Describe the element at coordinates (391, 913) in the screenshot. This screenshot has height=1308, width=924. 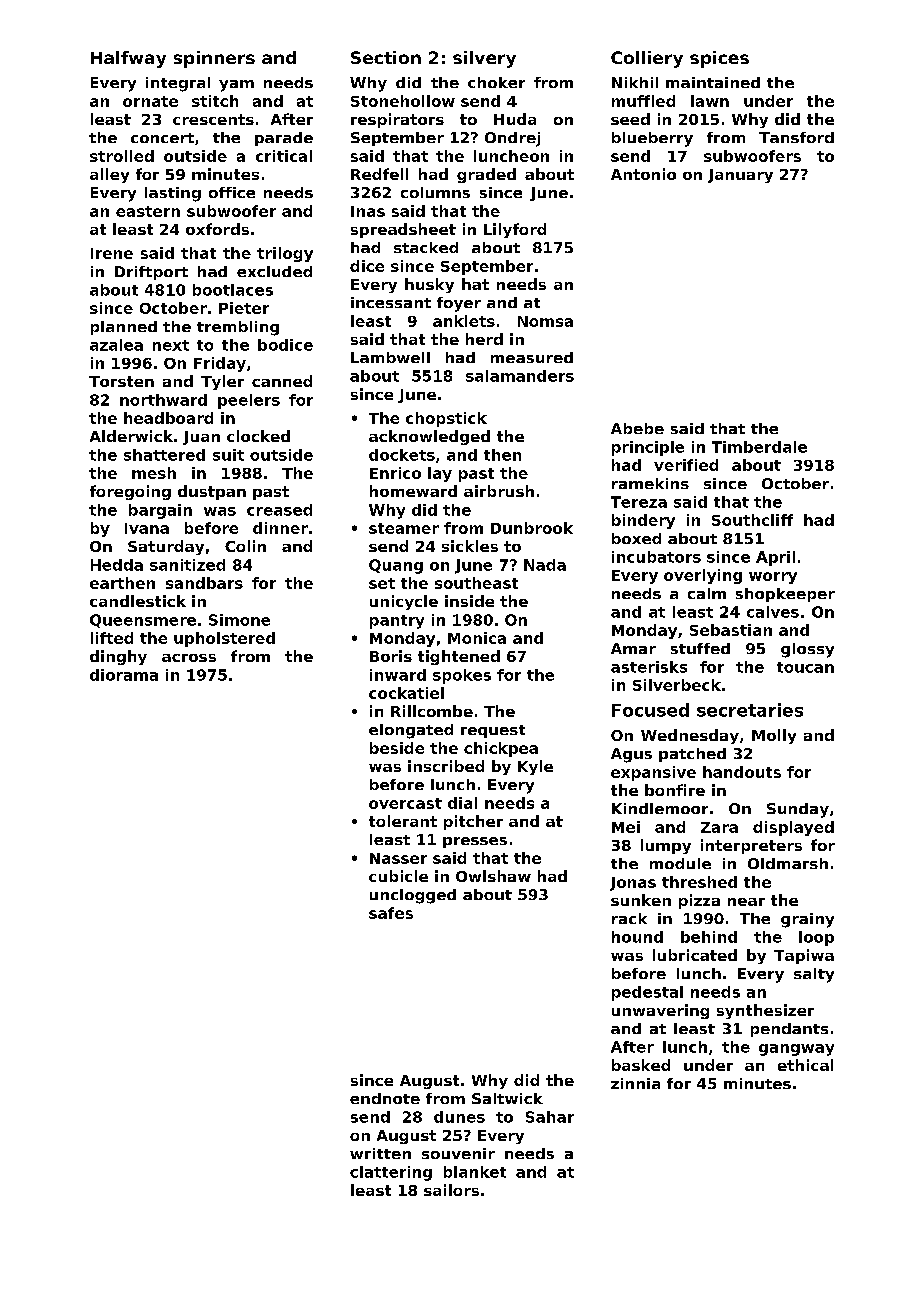
I see `safes` at that location.
